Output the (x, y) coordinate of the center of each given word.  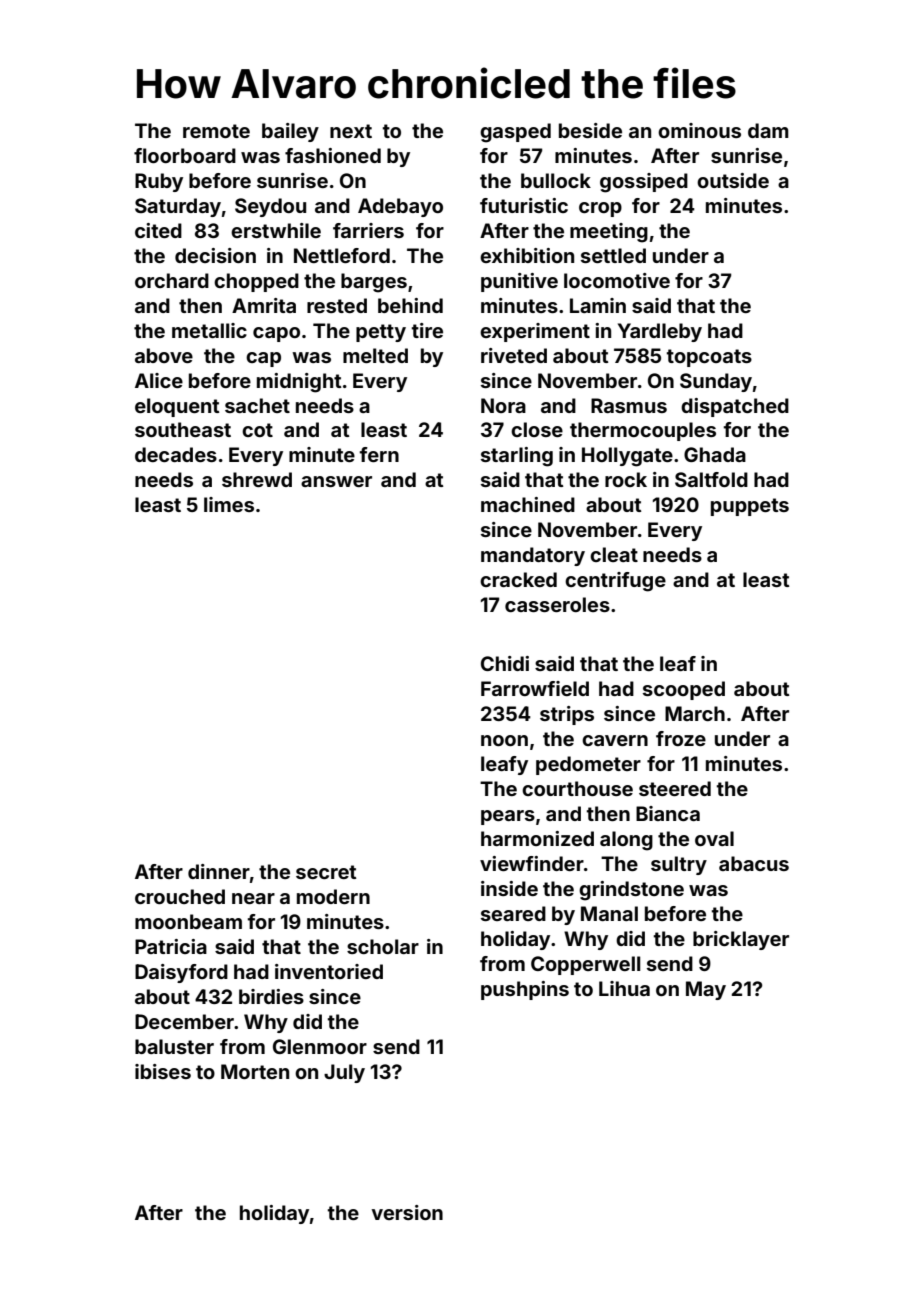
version (407, 1212)
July (344, 1073)
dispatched (735, 407)
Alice (159, 380)
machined (528, 504)
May (706, 990)
